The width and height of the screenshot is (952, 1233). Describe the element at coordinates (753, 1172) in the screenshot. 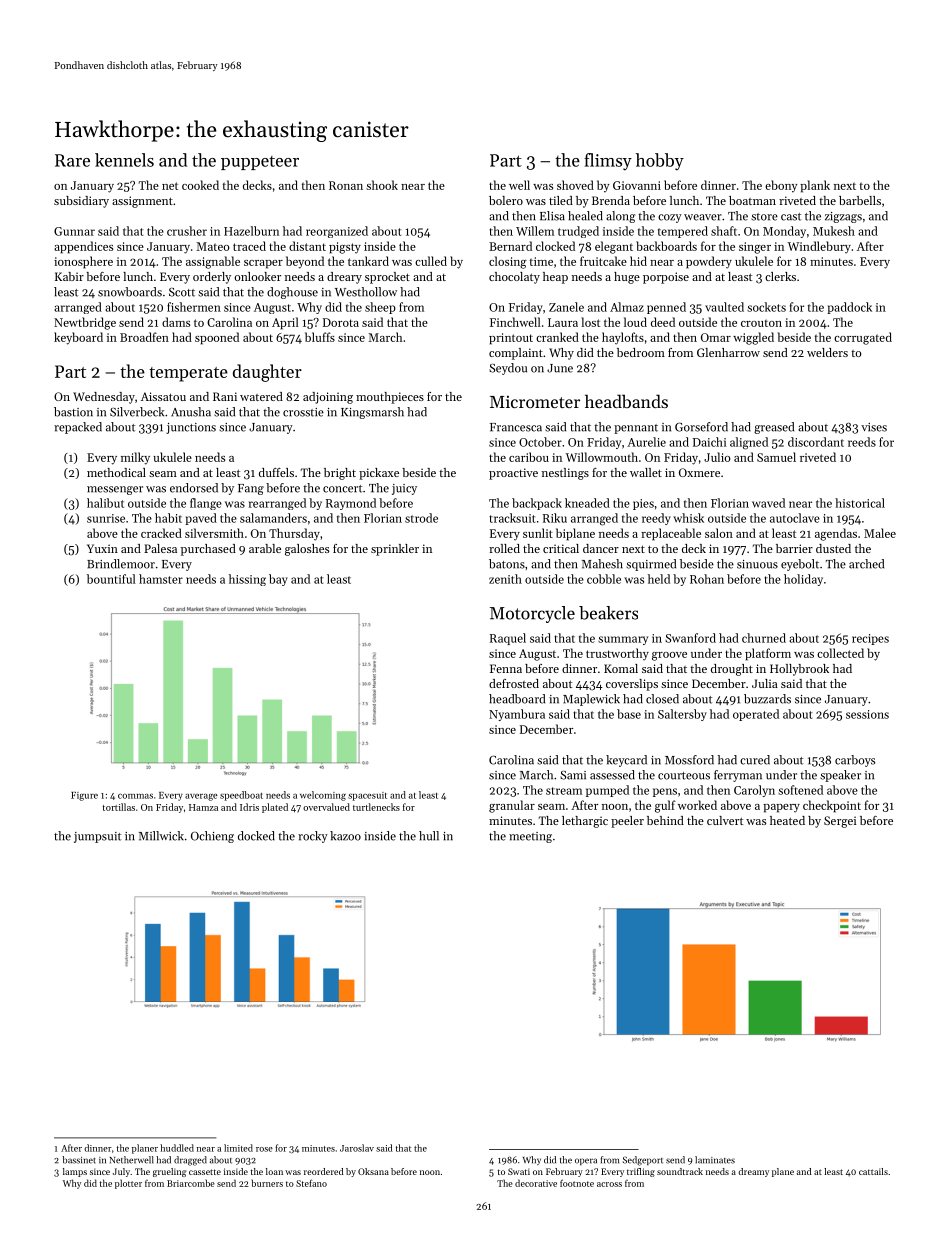

I see `dreamy` at that location.
